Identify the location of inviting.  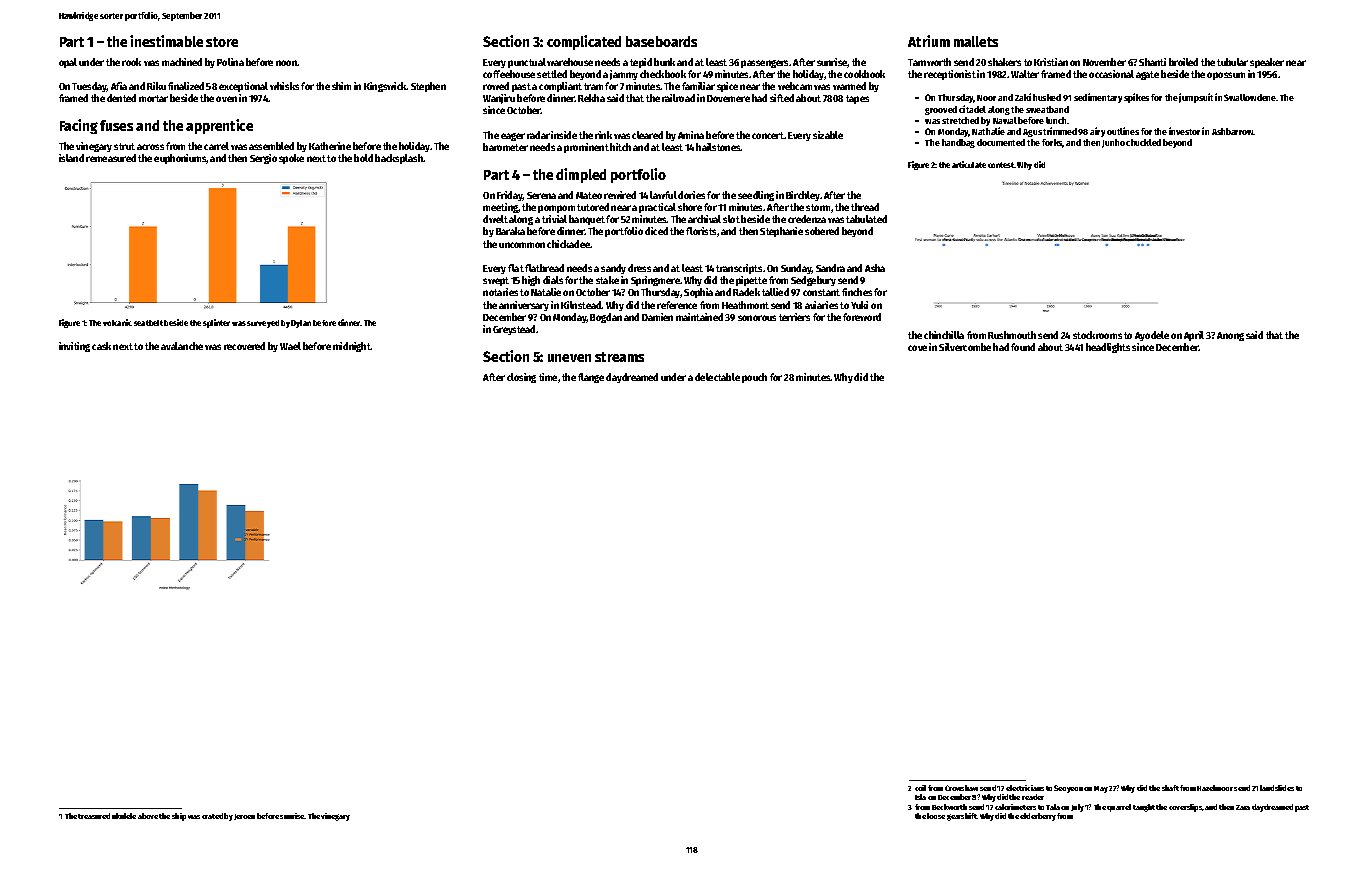
(74, 347).
